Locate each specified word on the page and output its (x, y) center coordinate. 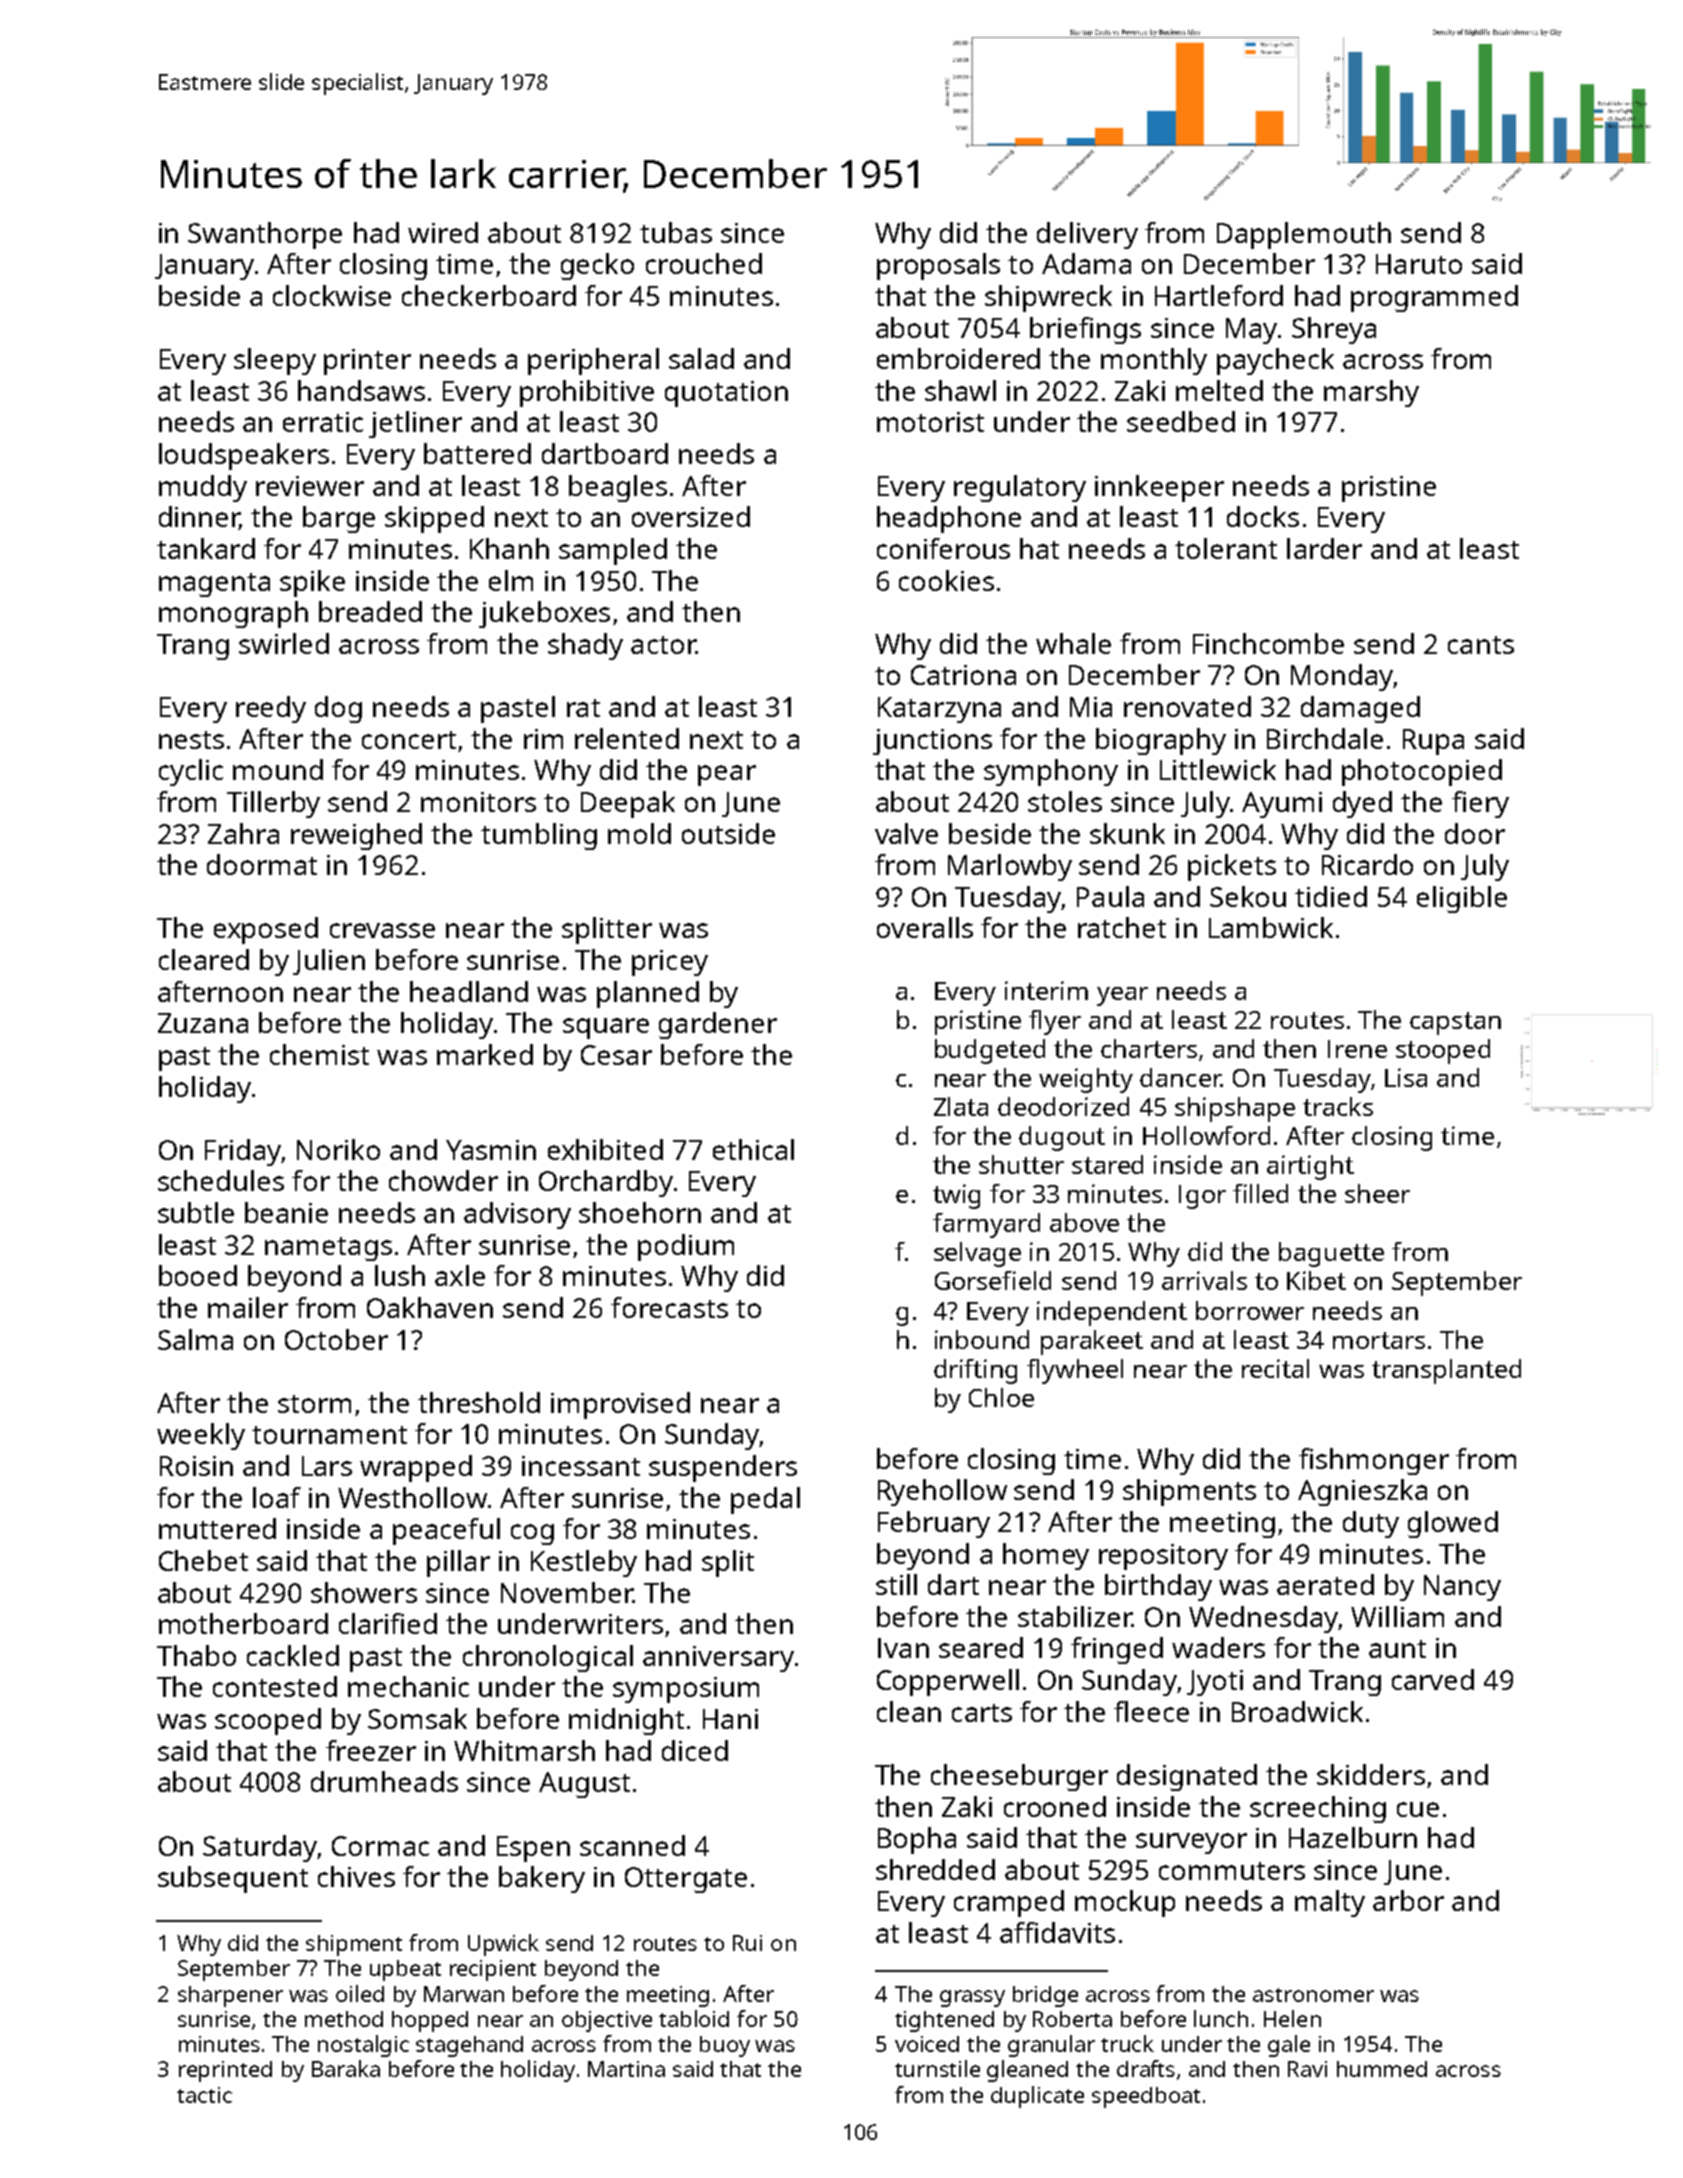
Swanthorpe (265, 235)
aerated (1325, 1584)
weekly (201, 1436)
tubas (676, 232)
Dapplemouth (1304, 235)
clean (909, 1711)
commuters (1232, 1871)
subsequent (233, 1879)
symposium (686, 1690)
